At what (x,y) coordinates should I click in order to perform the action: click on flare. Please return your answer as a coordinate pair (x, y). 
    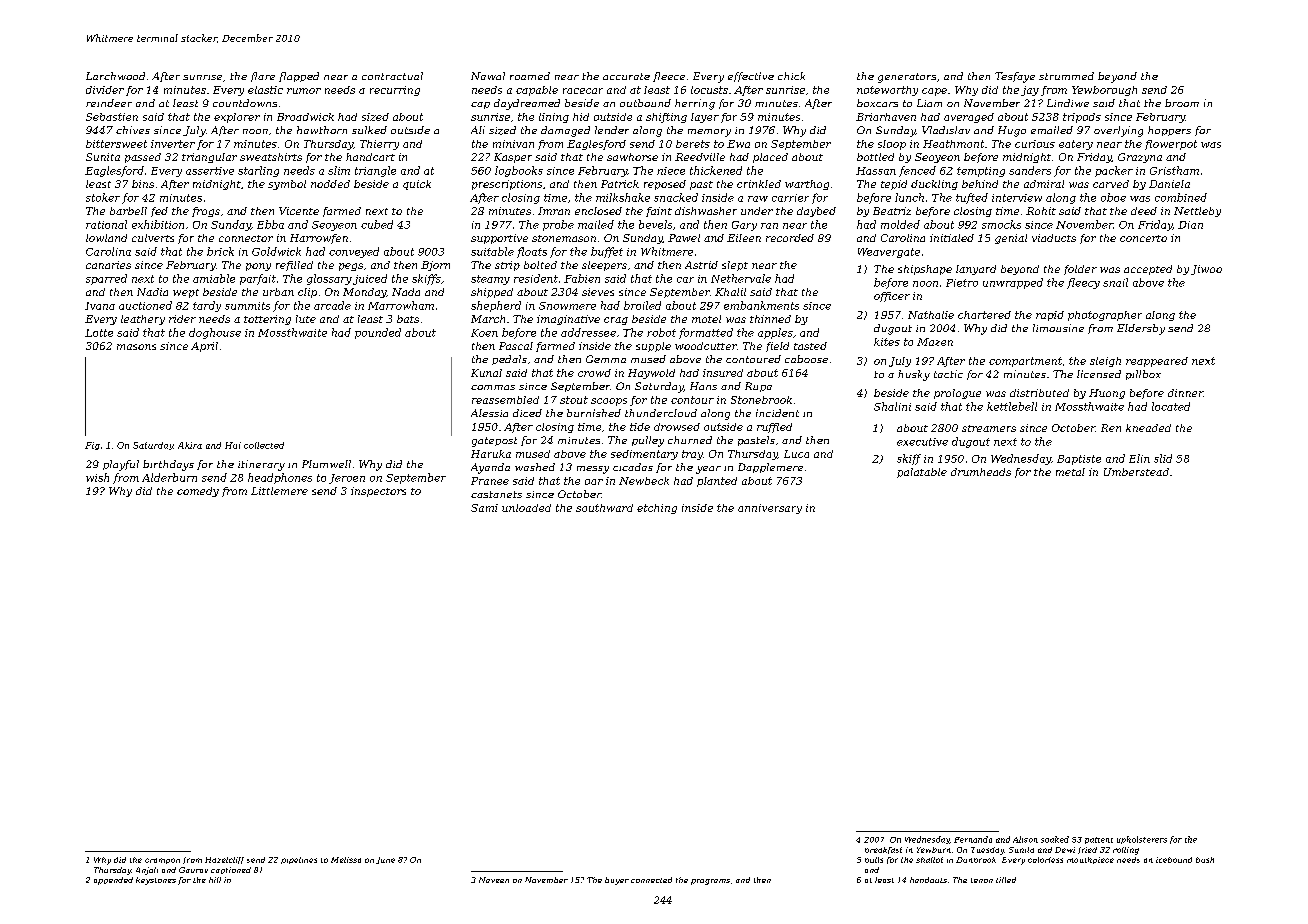
    Looking at the image, I should click on (263, 77).
